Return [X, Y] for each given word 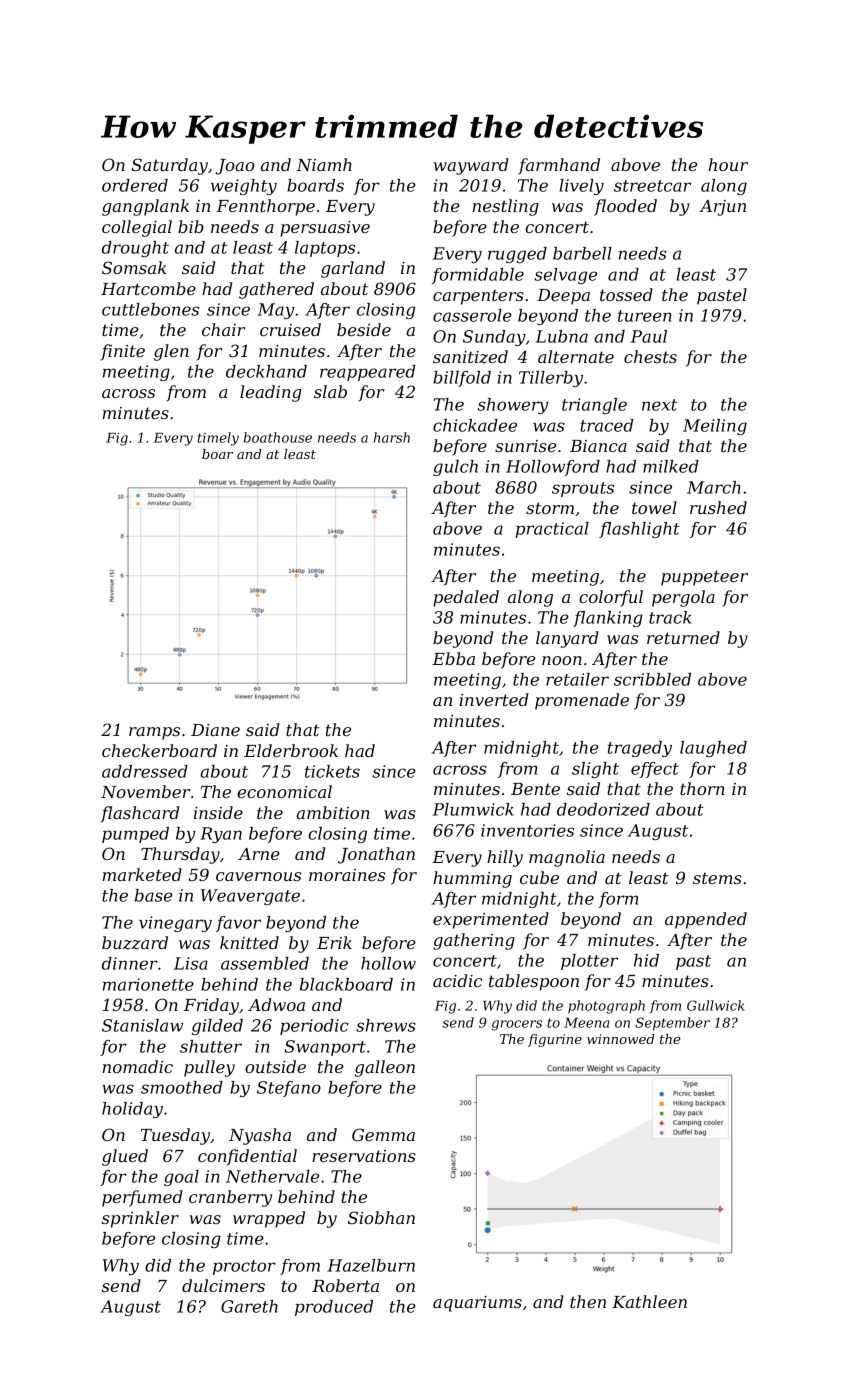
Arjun [722, 208]
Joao [235, 167]
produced [334, 1308]
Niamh [324, 164]
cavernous [258, 876]
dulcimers [223, 1285]
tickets [332, 771]
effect [655, 770]
